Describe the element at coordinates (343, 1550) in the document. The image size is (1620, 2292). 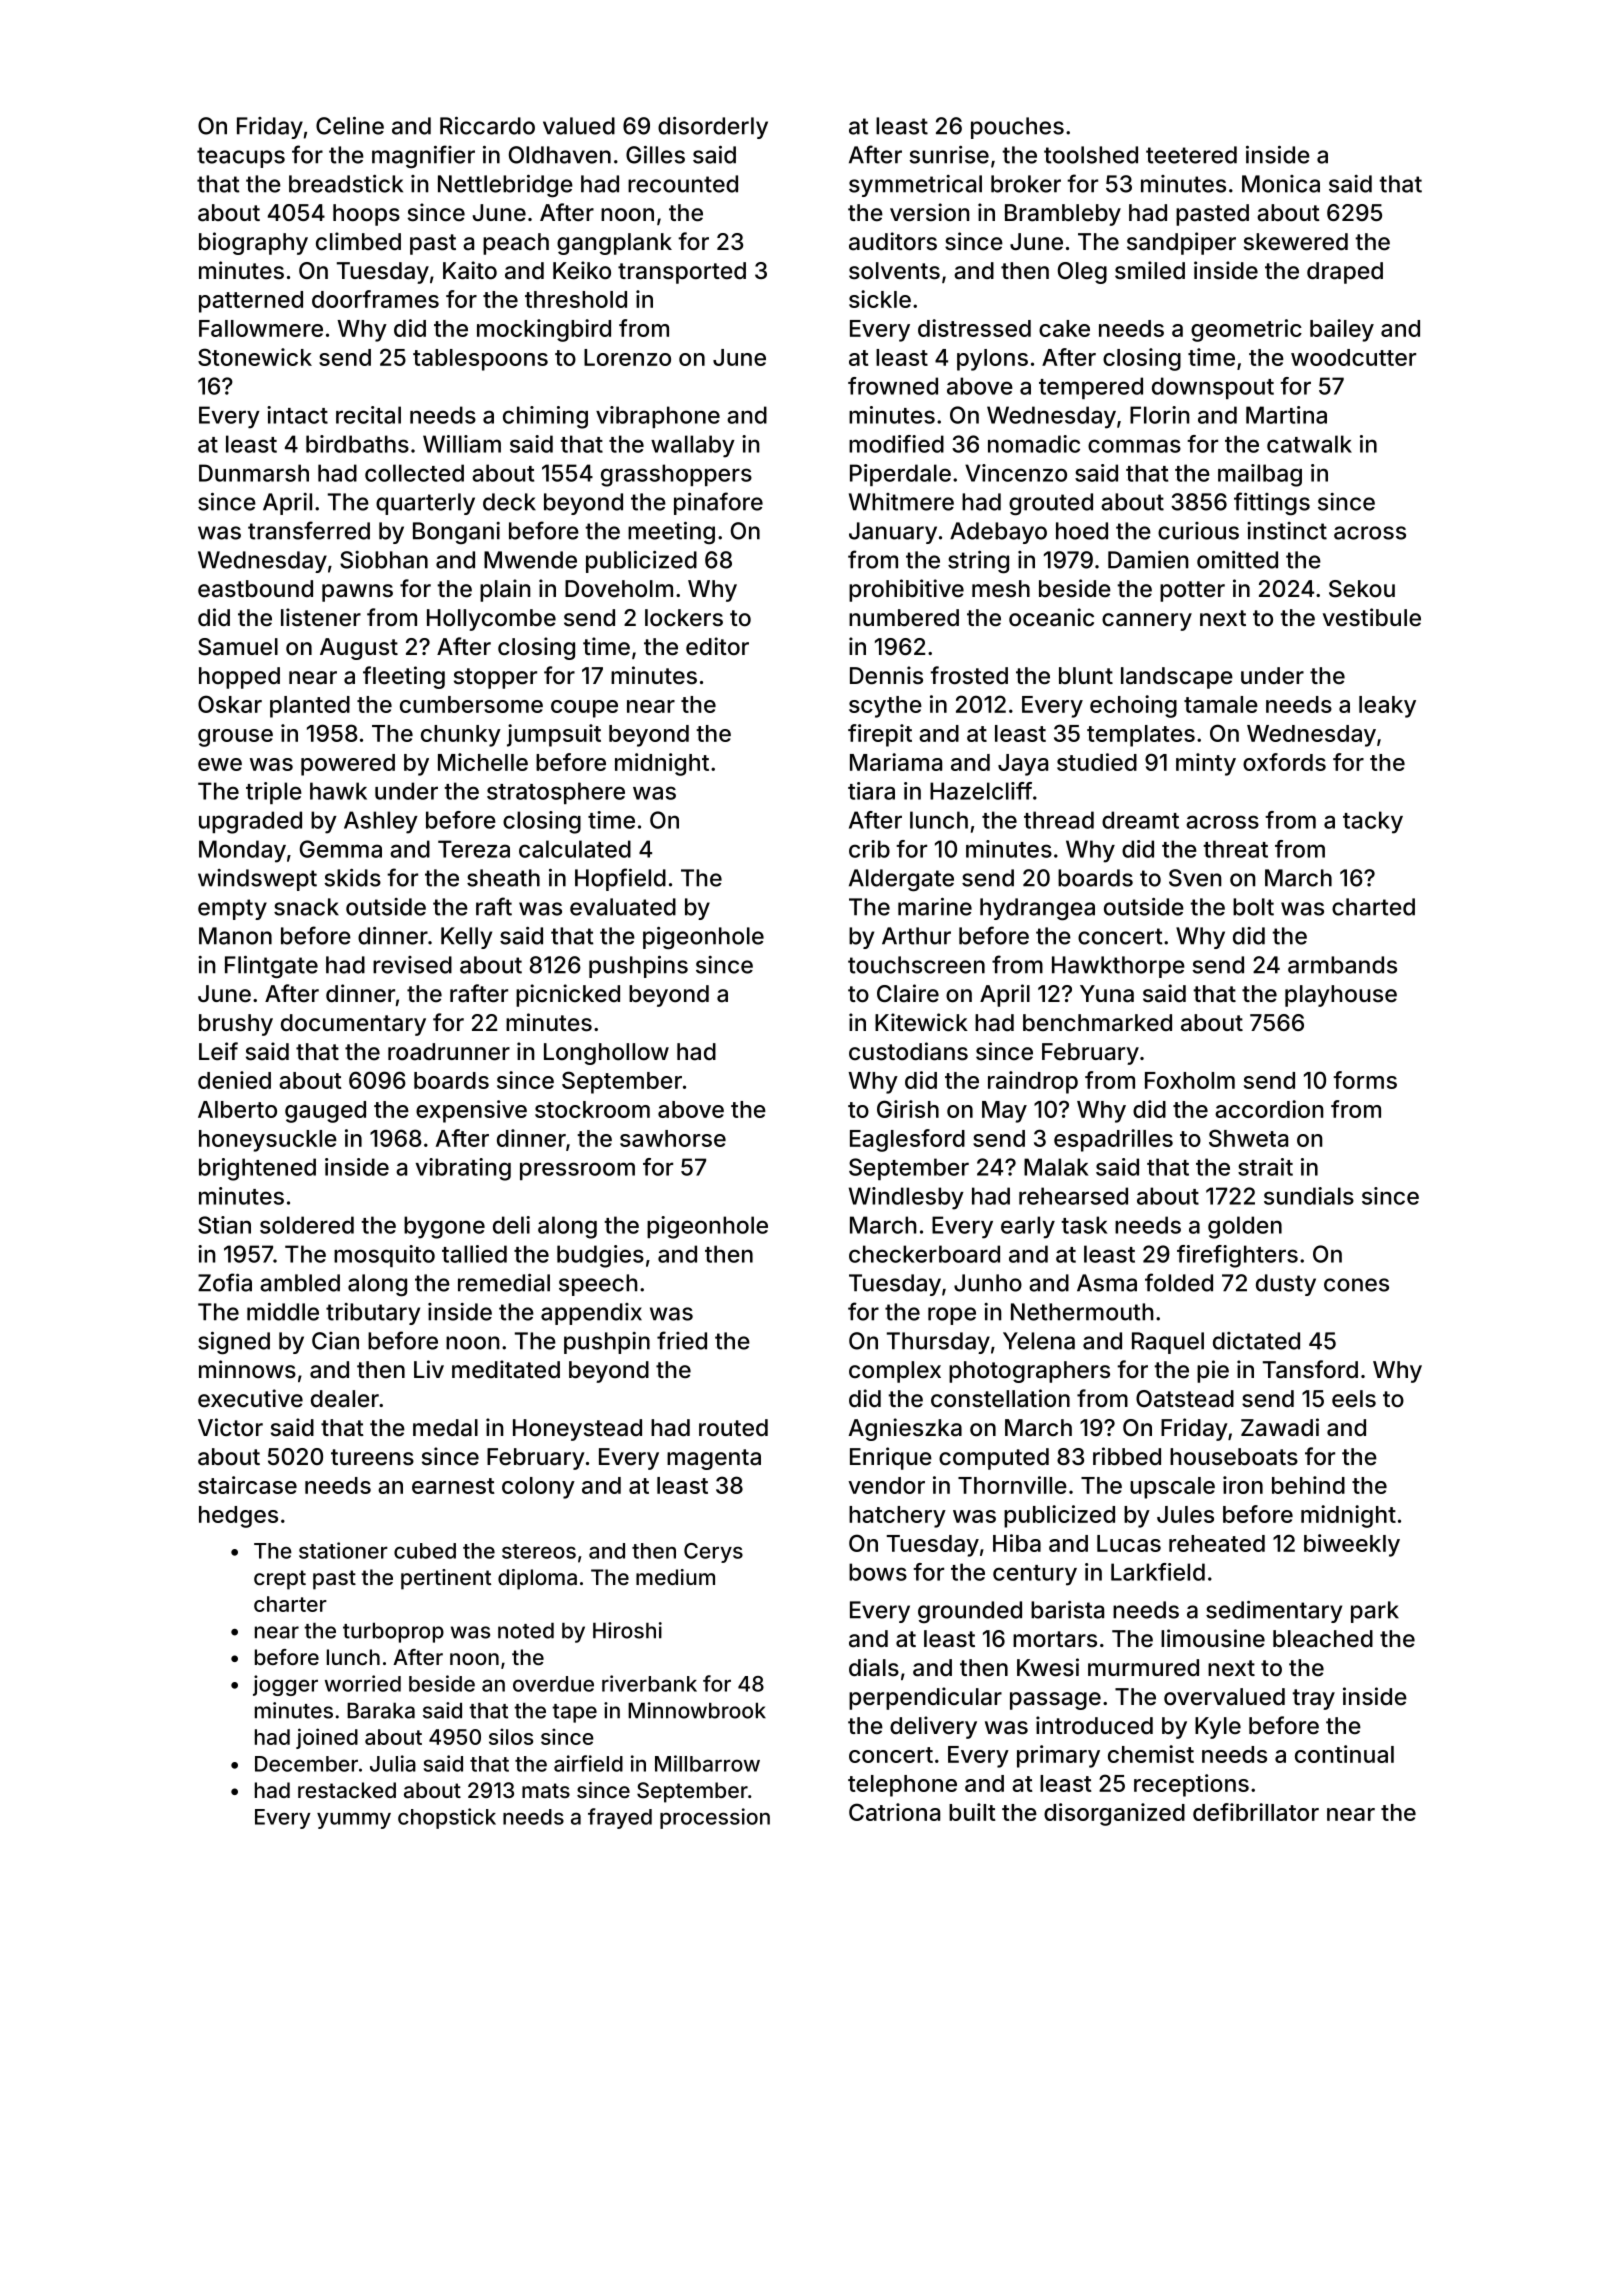
I see `stationer` at that location.
